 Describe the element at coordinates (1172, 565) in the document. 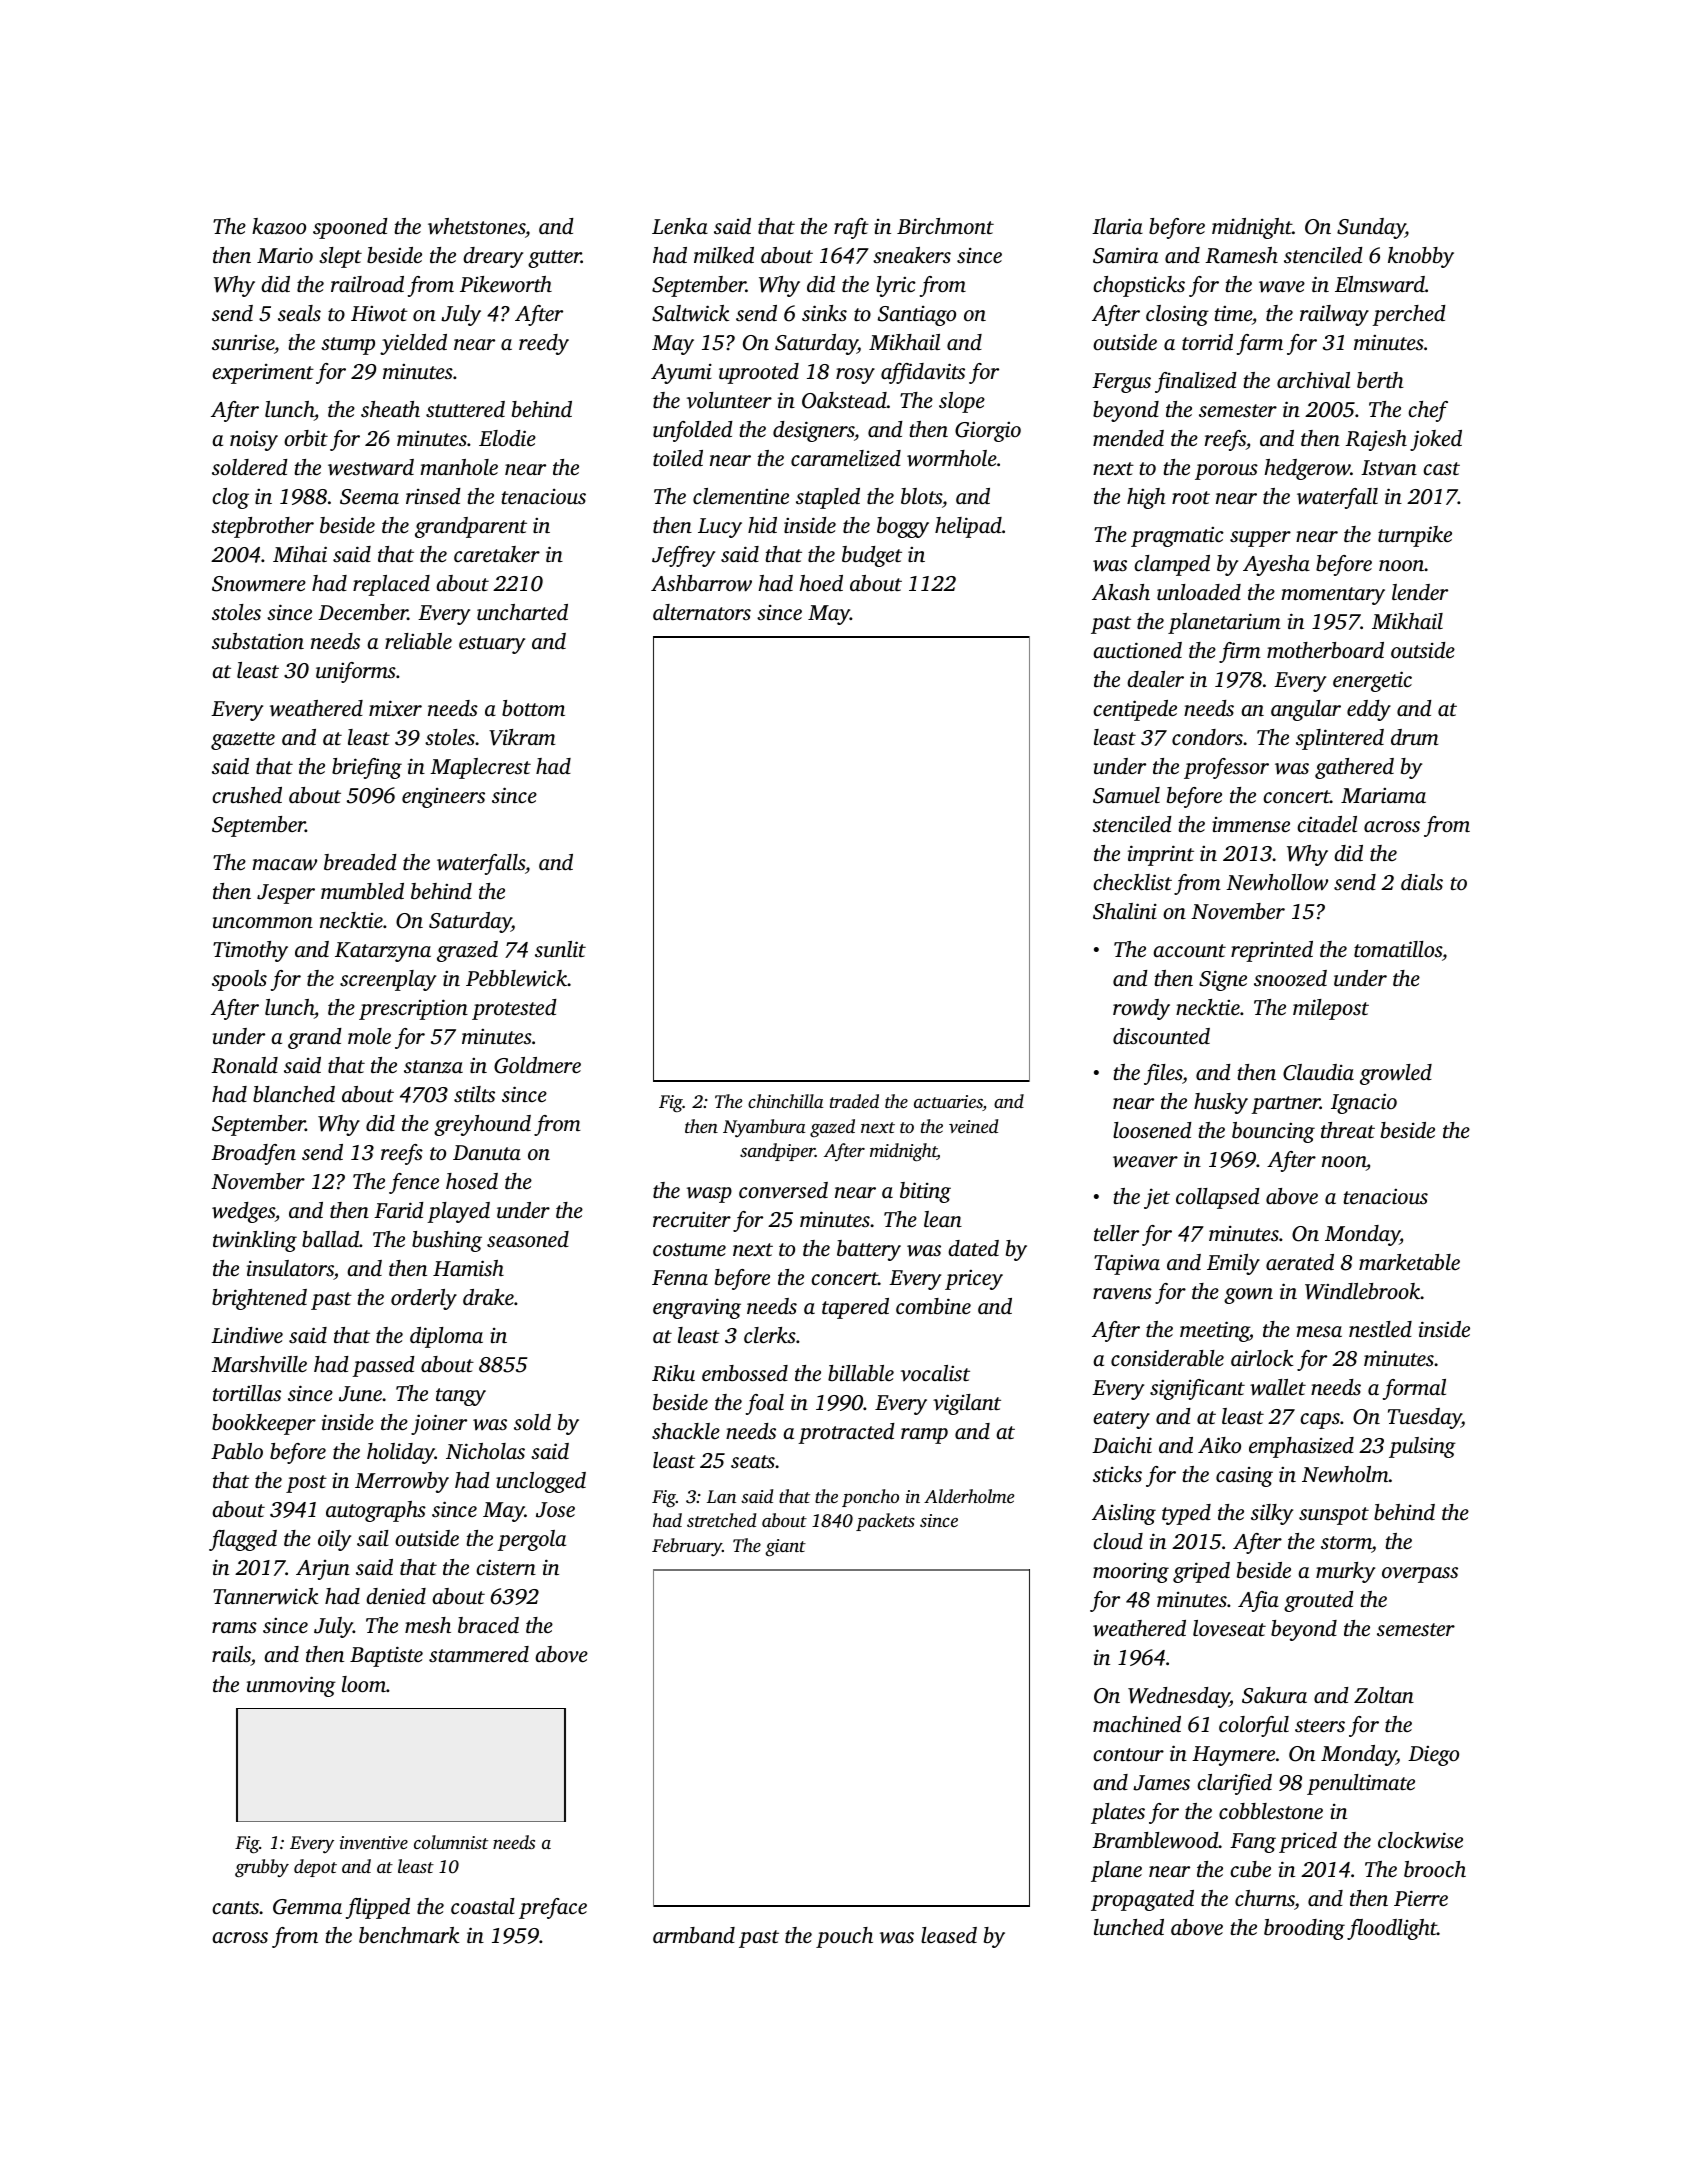

I see `clamped` at that location.
